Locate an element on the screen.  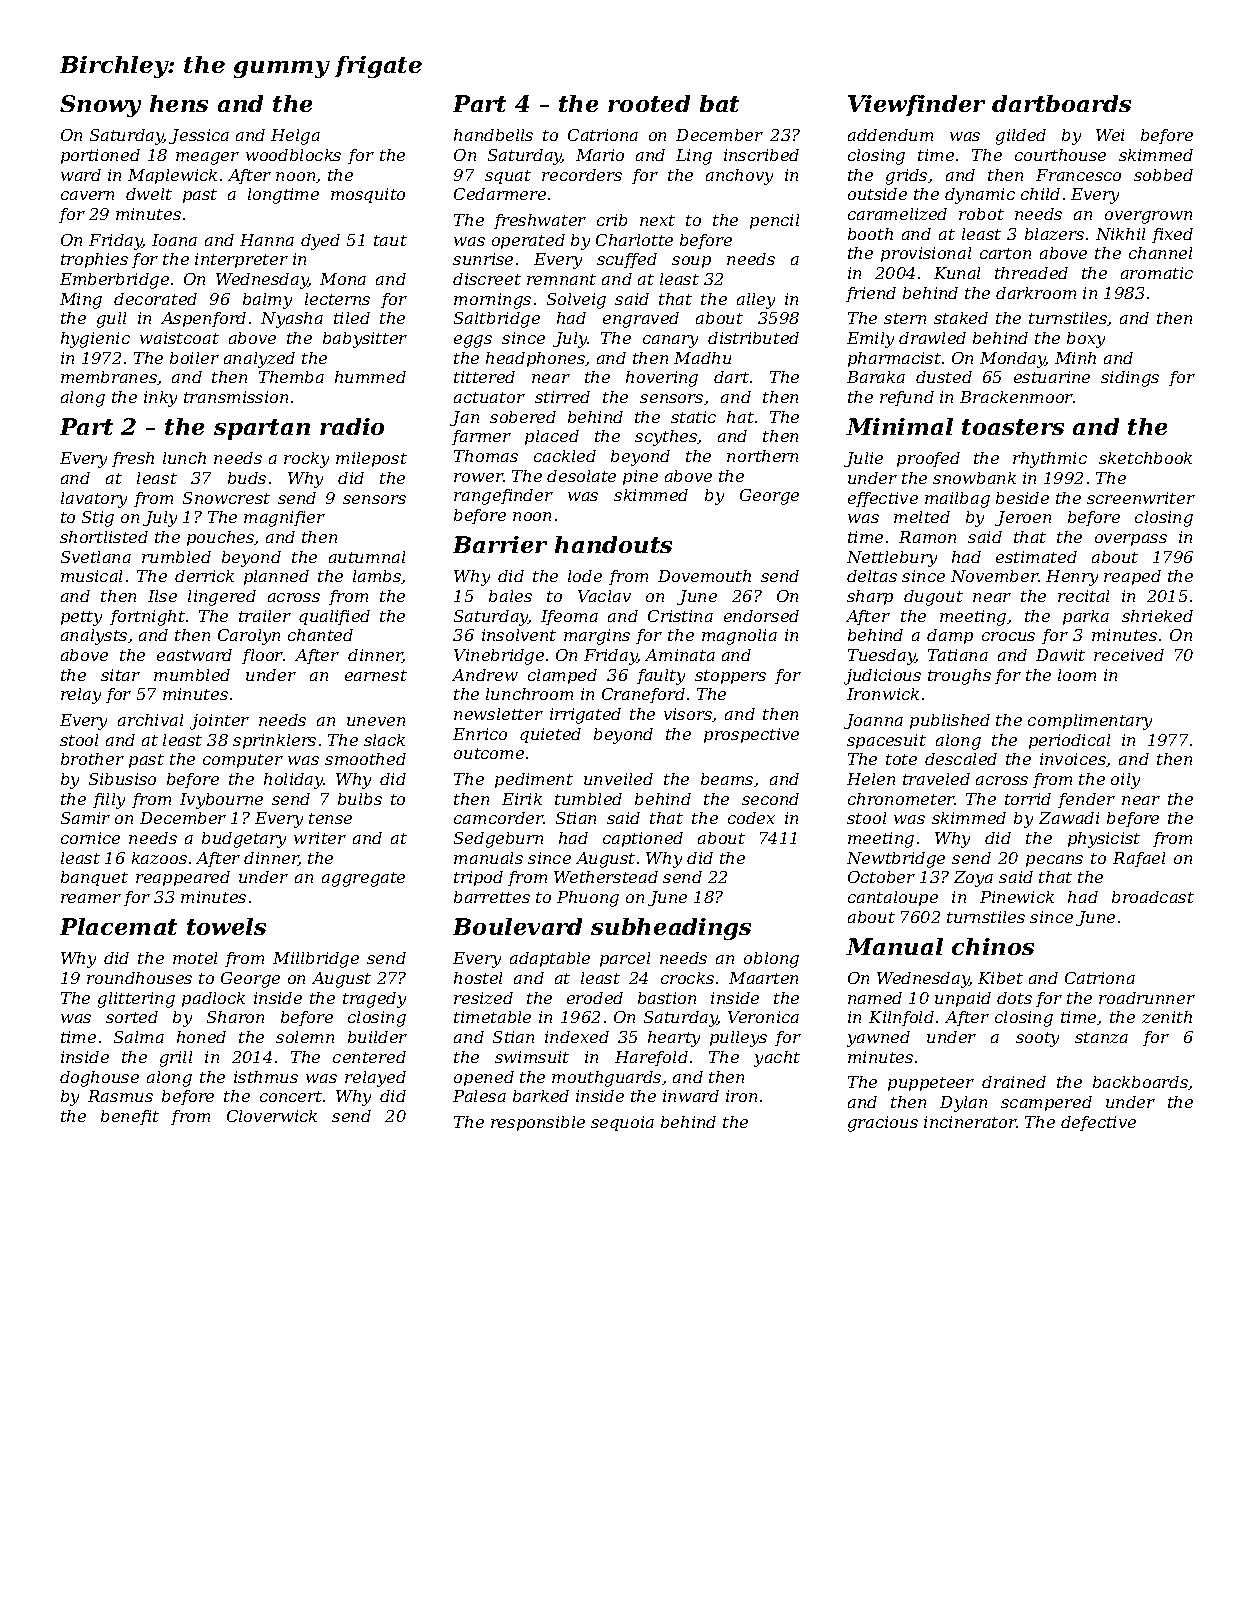
headphones is located at coordinates (536, 359).
